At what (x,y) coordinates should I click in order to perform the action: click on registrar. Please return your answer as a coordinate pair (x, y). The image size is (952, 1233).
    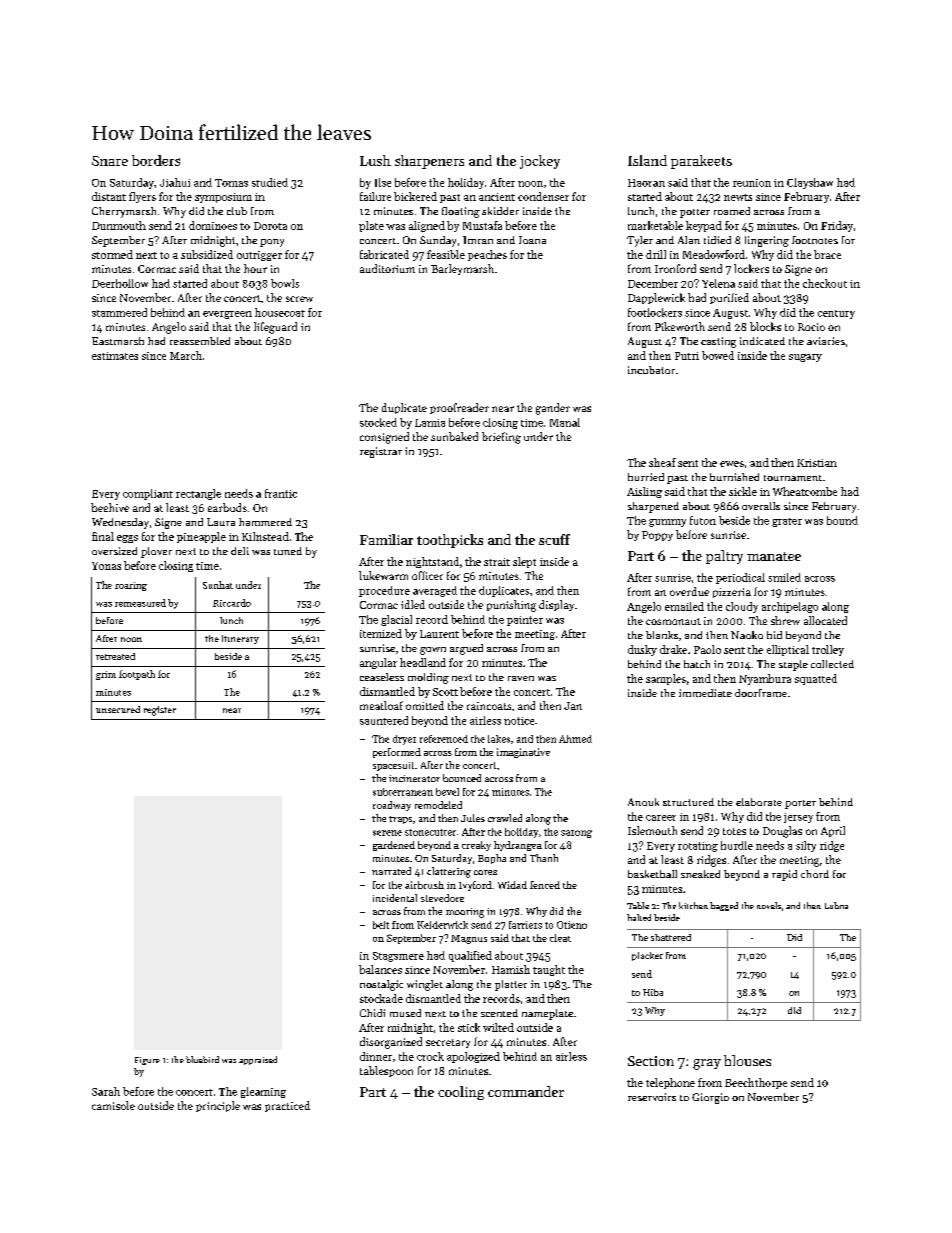
    Looking at the image, I should click on (381, 452).
